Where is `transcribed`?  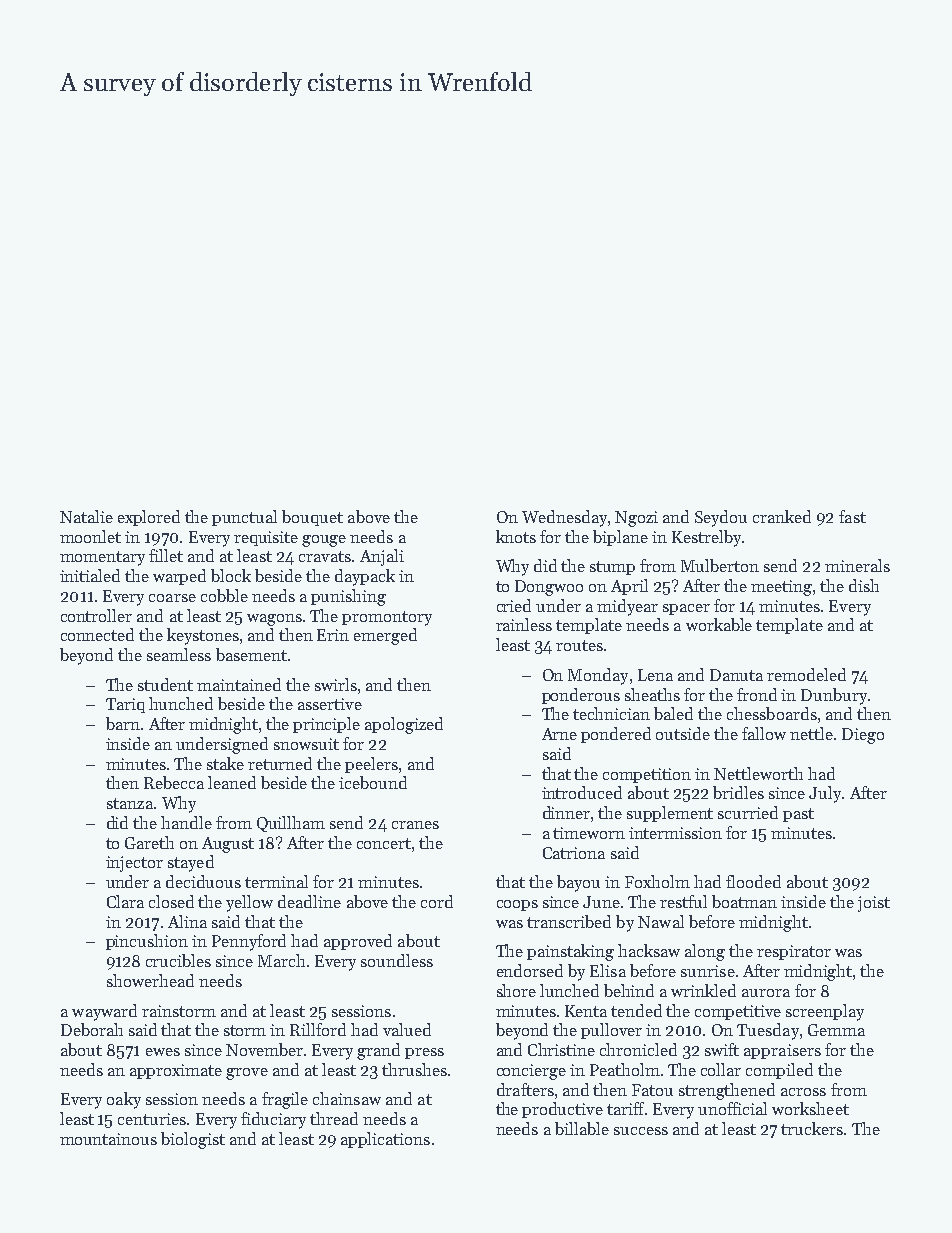
transcribed is located at coordinates (569, 921).
